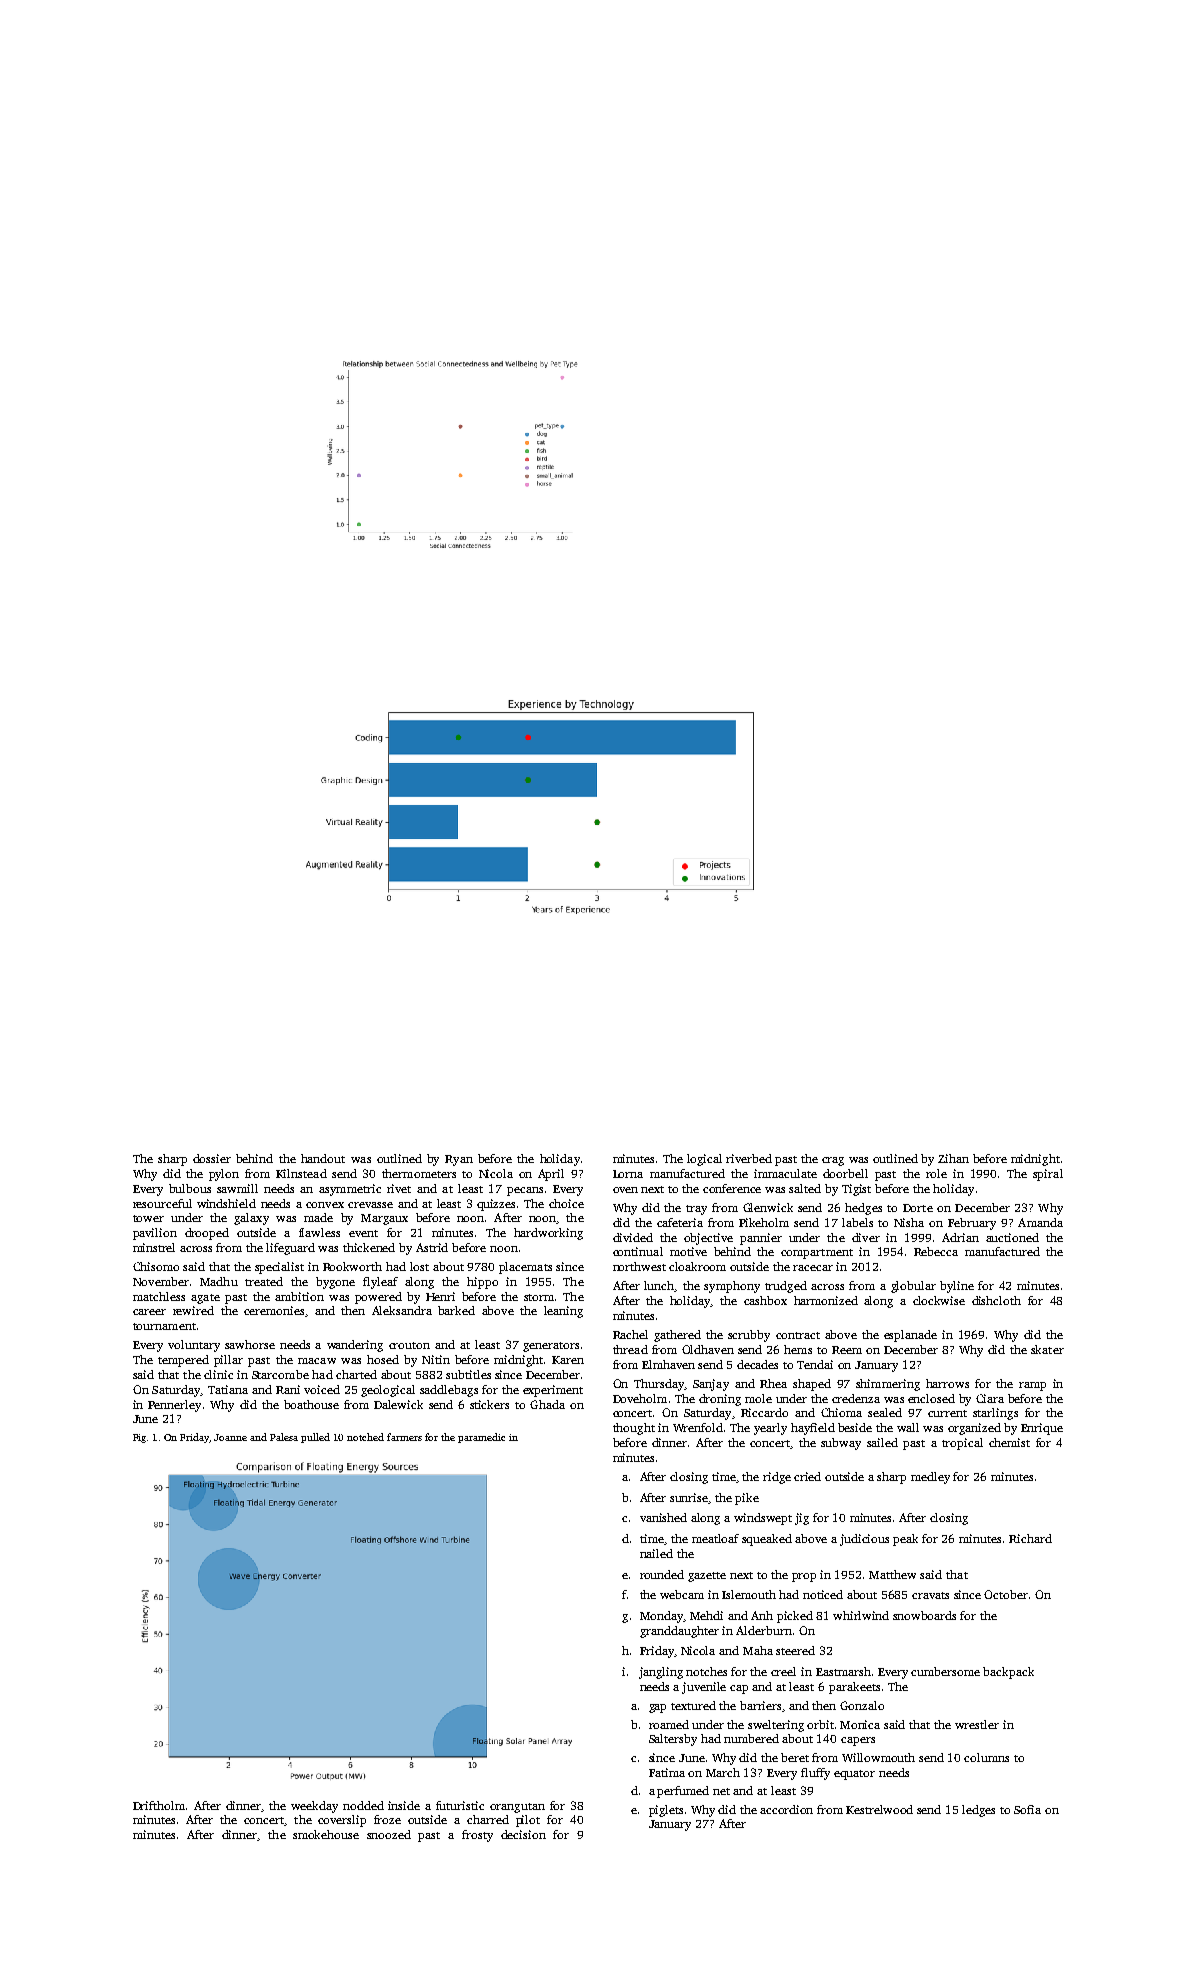  Describe the element at coordinates (326, 1834) in the screenshot. I see `smokehouse` at that location.
